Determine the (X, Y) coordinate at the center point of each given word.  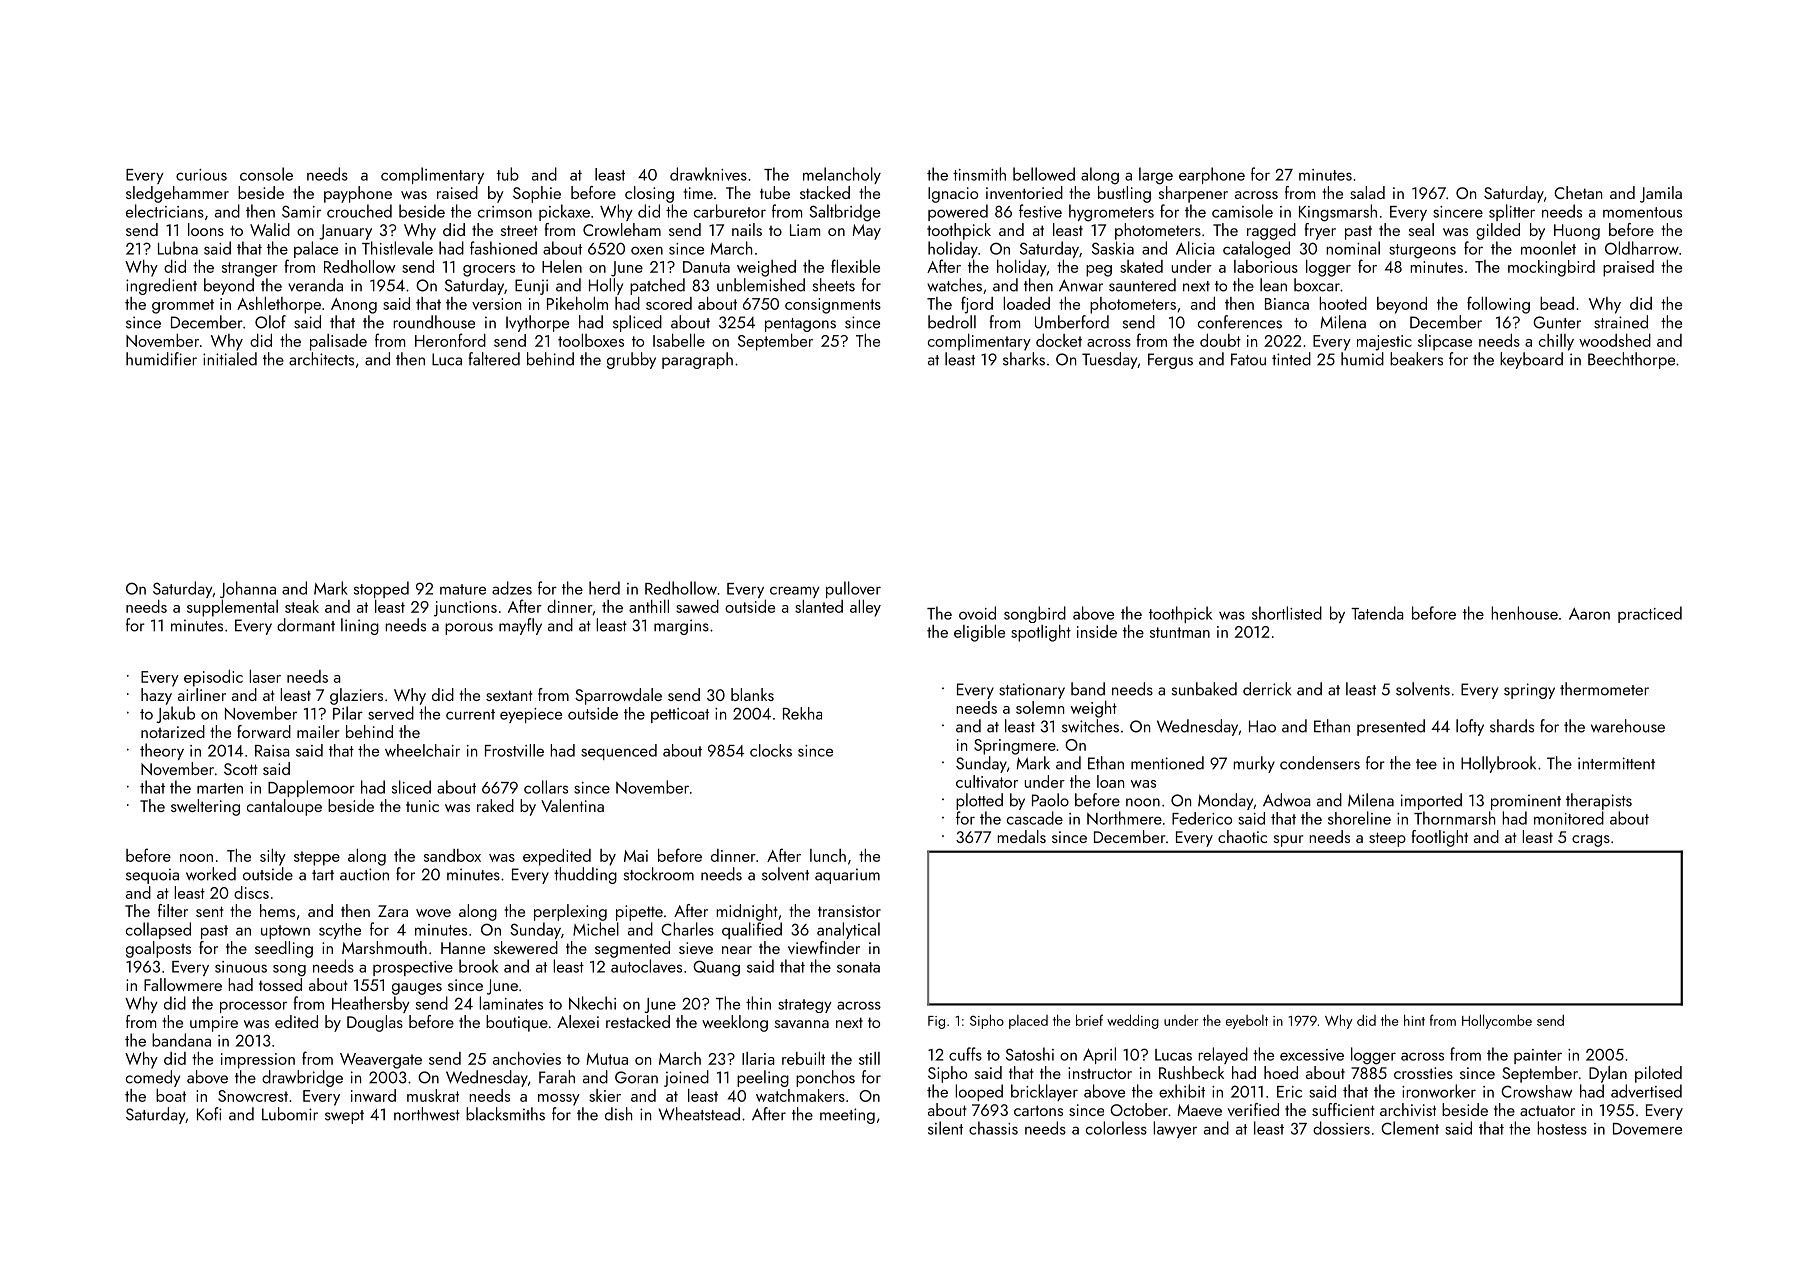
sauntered (1142, 285)
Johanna (248, 589)
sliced (411, 787)
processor (253, 1007)
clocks (771, 750)
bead (1557, 303)
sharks (1024, 359)
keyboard (1531, 360)
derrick (1267, 689)
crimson (505, 212)
